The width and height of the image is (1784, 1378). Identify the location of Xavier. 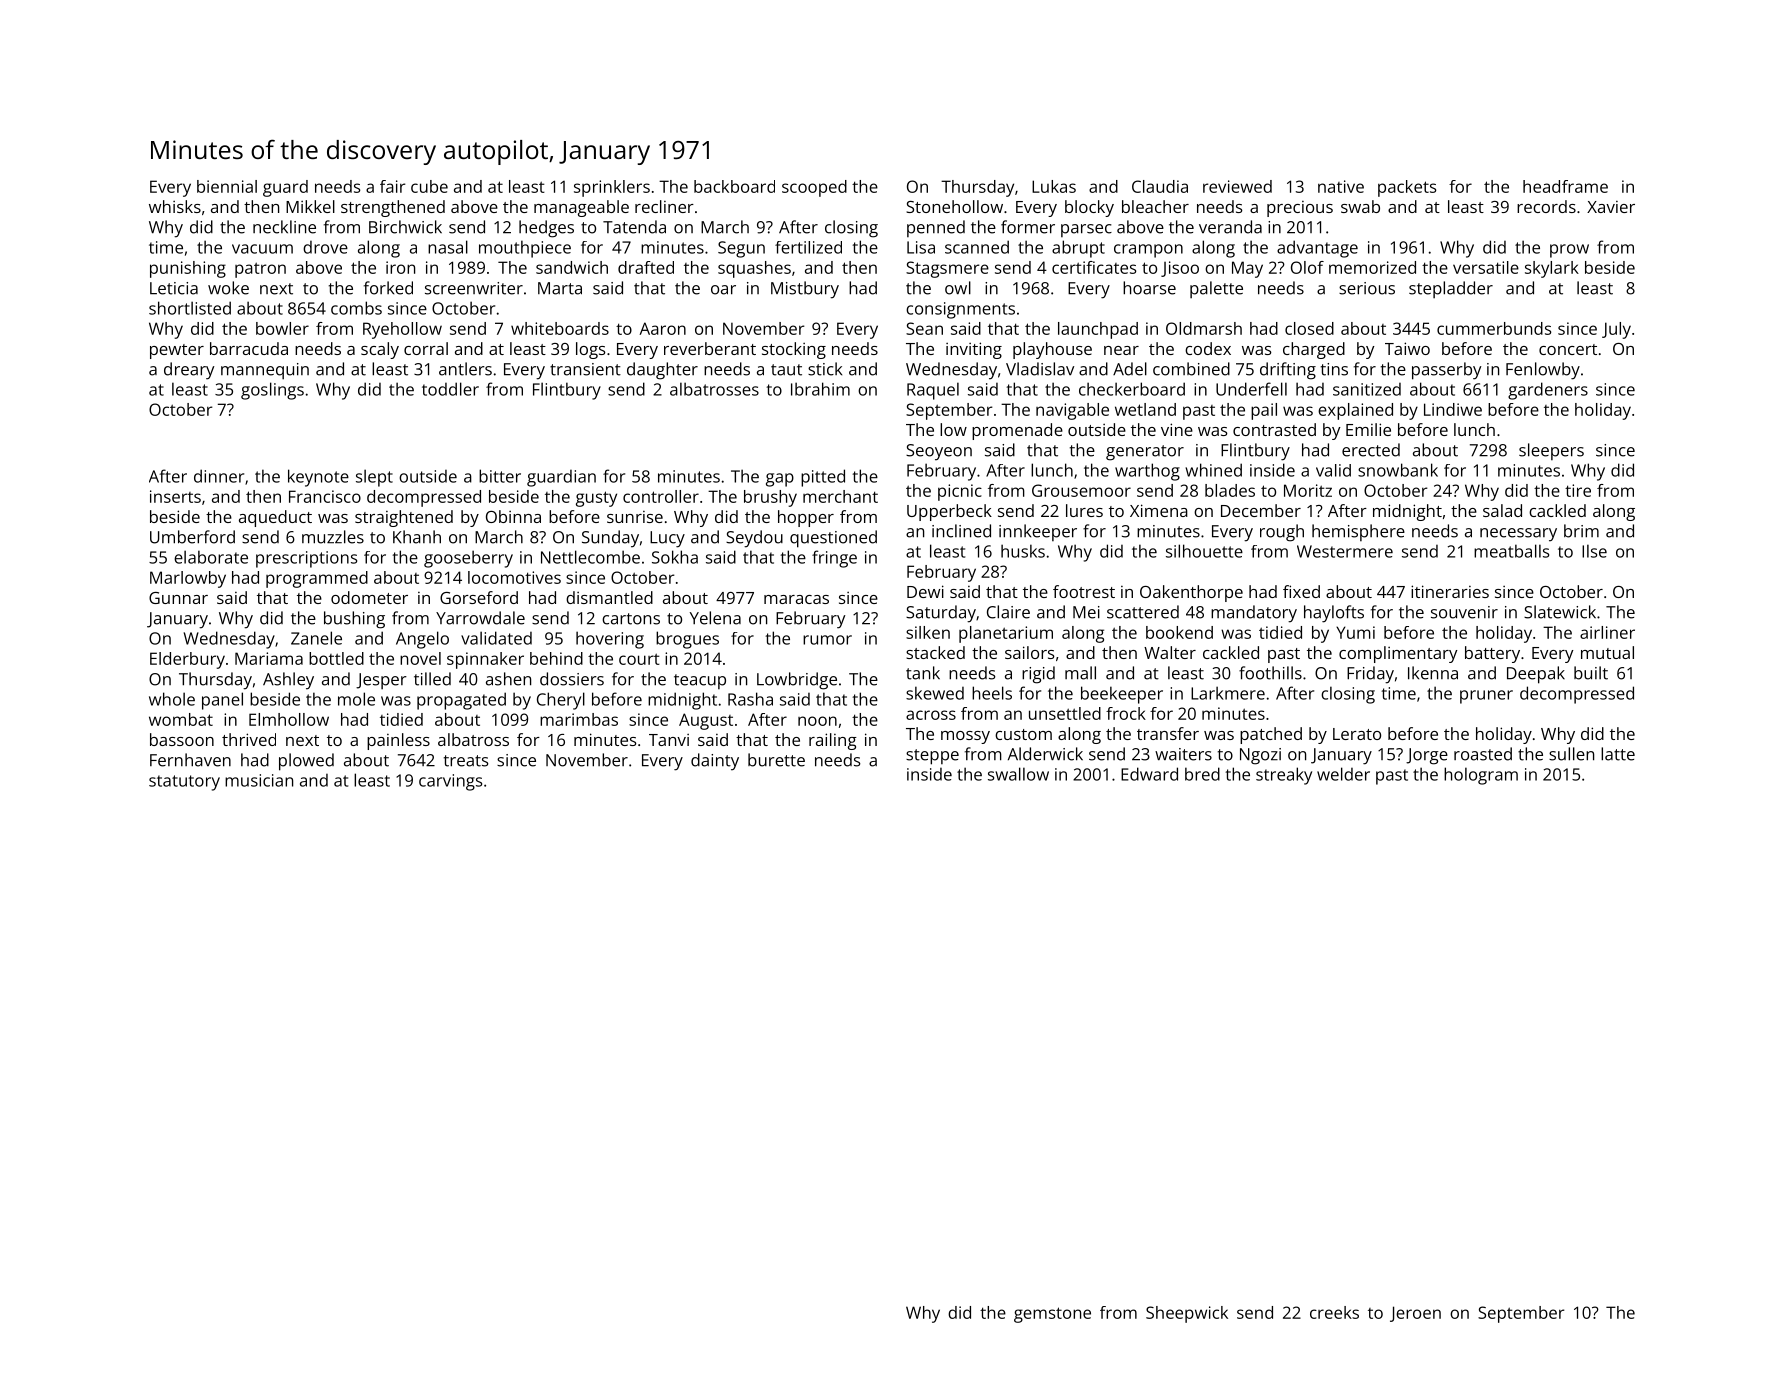
(1611, 207).
